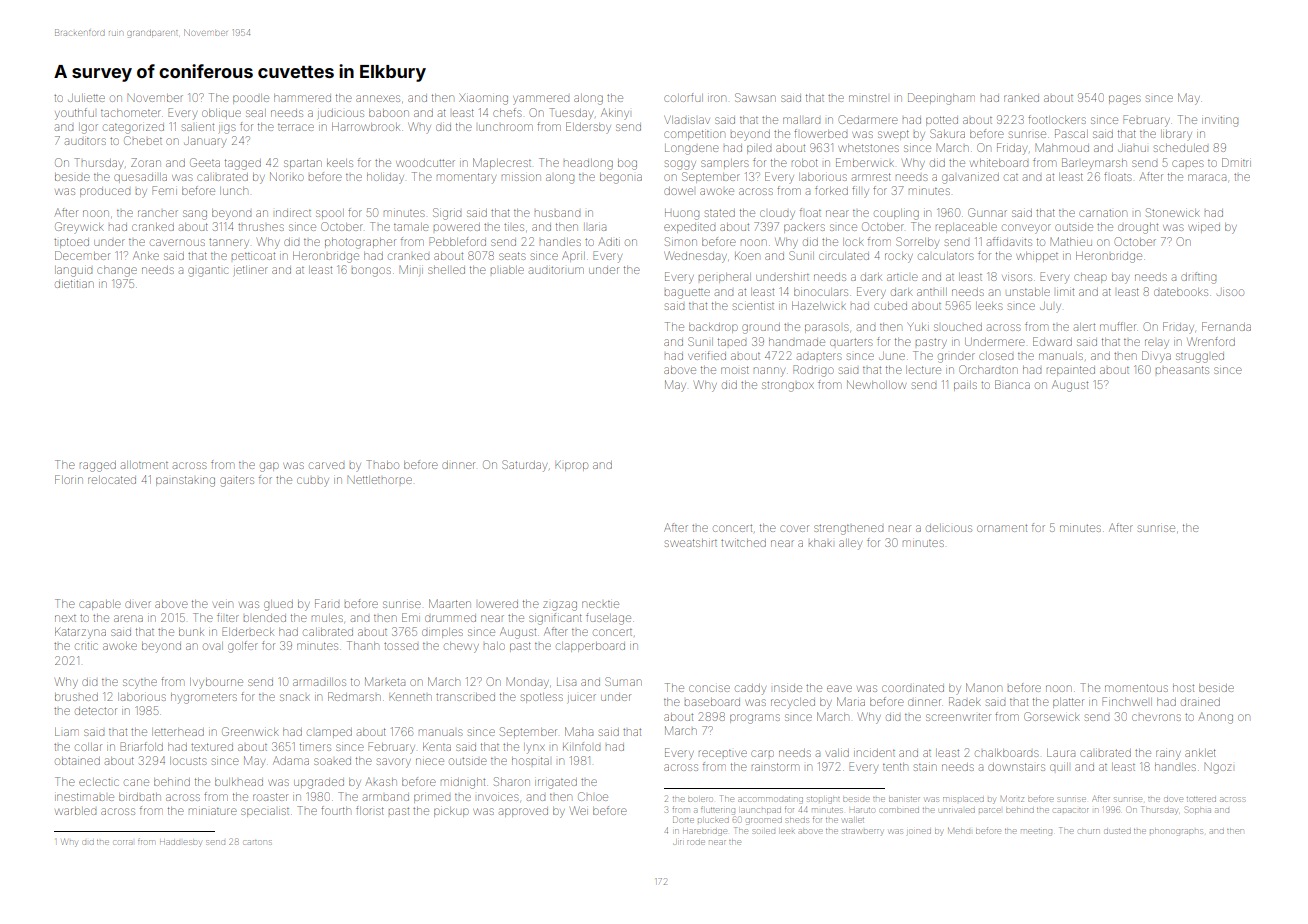  What do you see at coordinates (1125, 100) in the screenshot?
I see `pages` at bounding box center [1125, 100].
